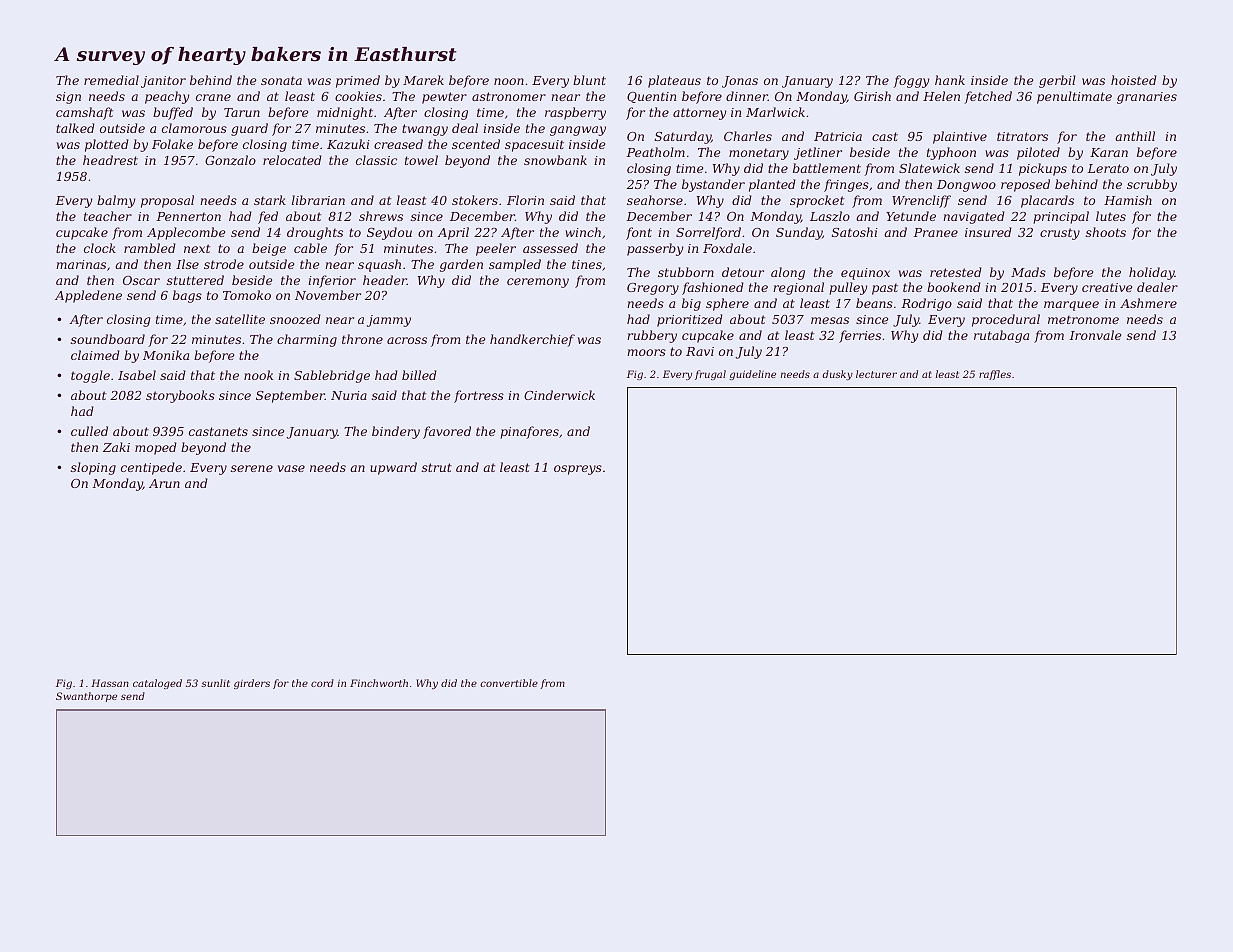 The image size is (1233, 952). I want to click on raffles, so click(995, 375).
